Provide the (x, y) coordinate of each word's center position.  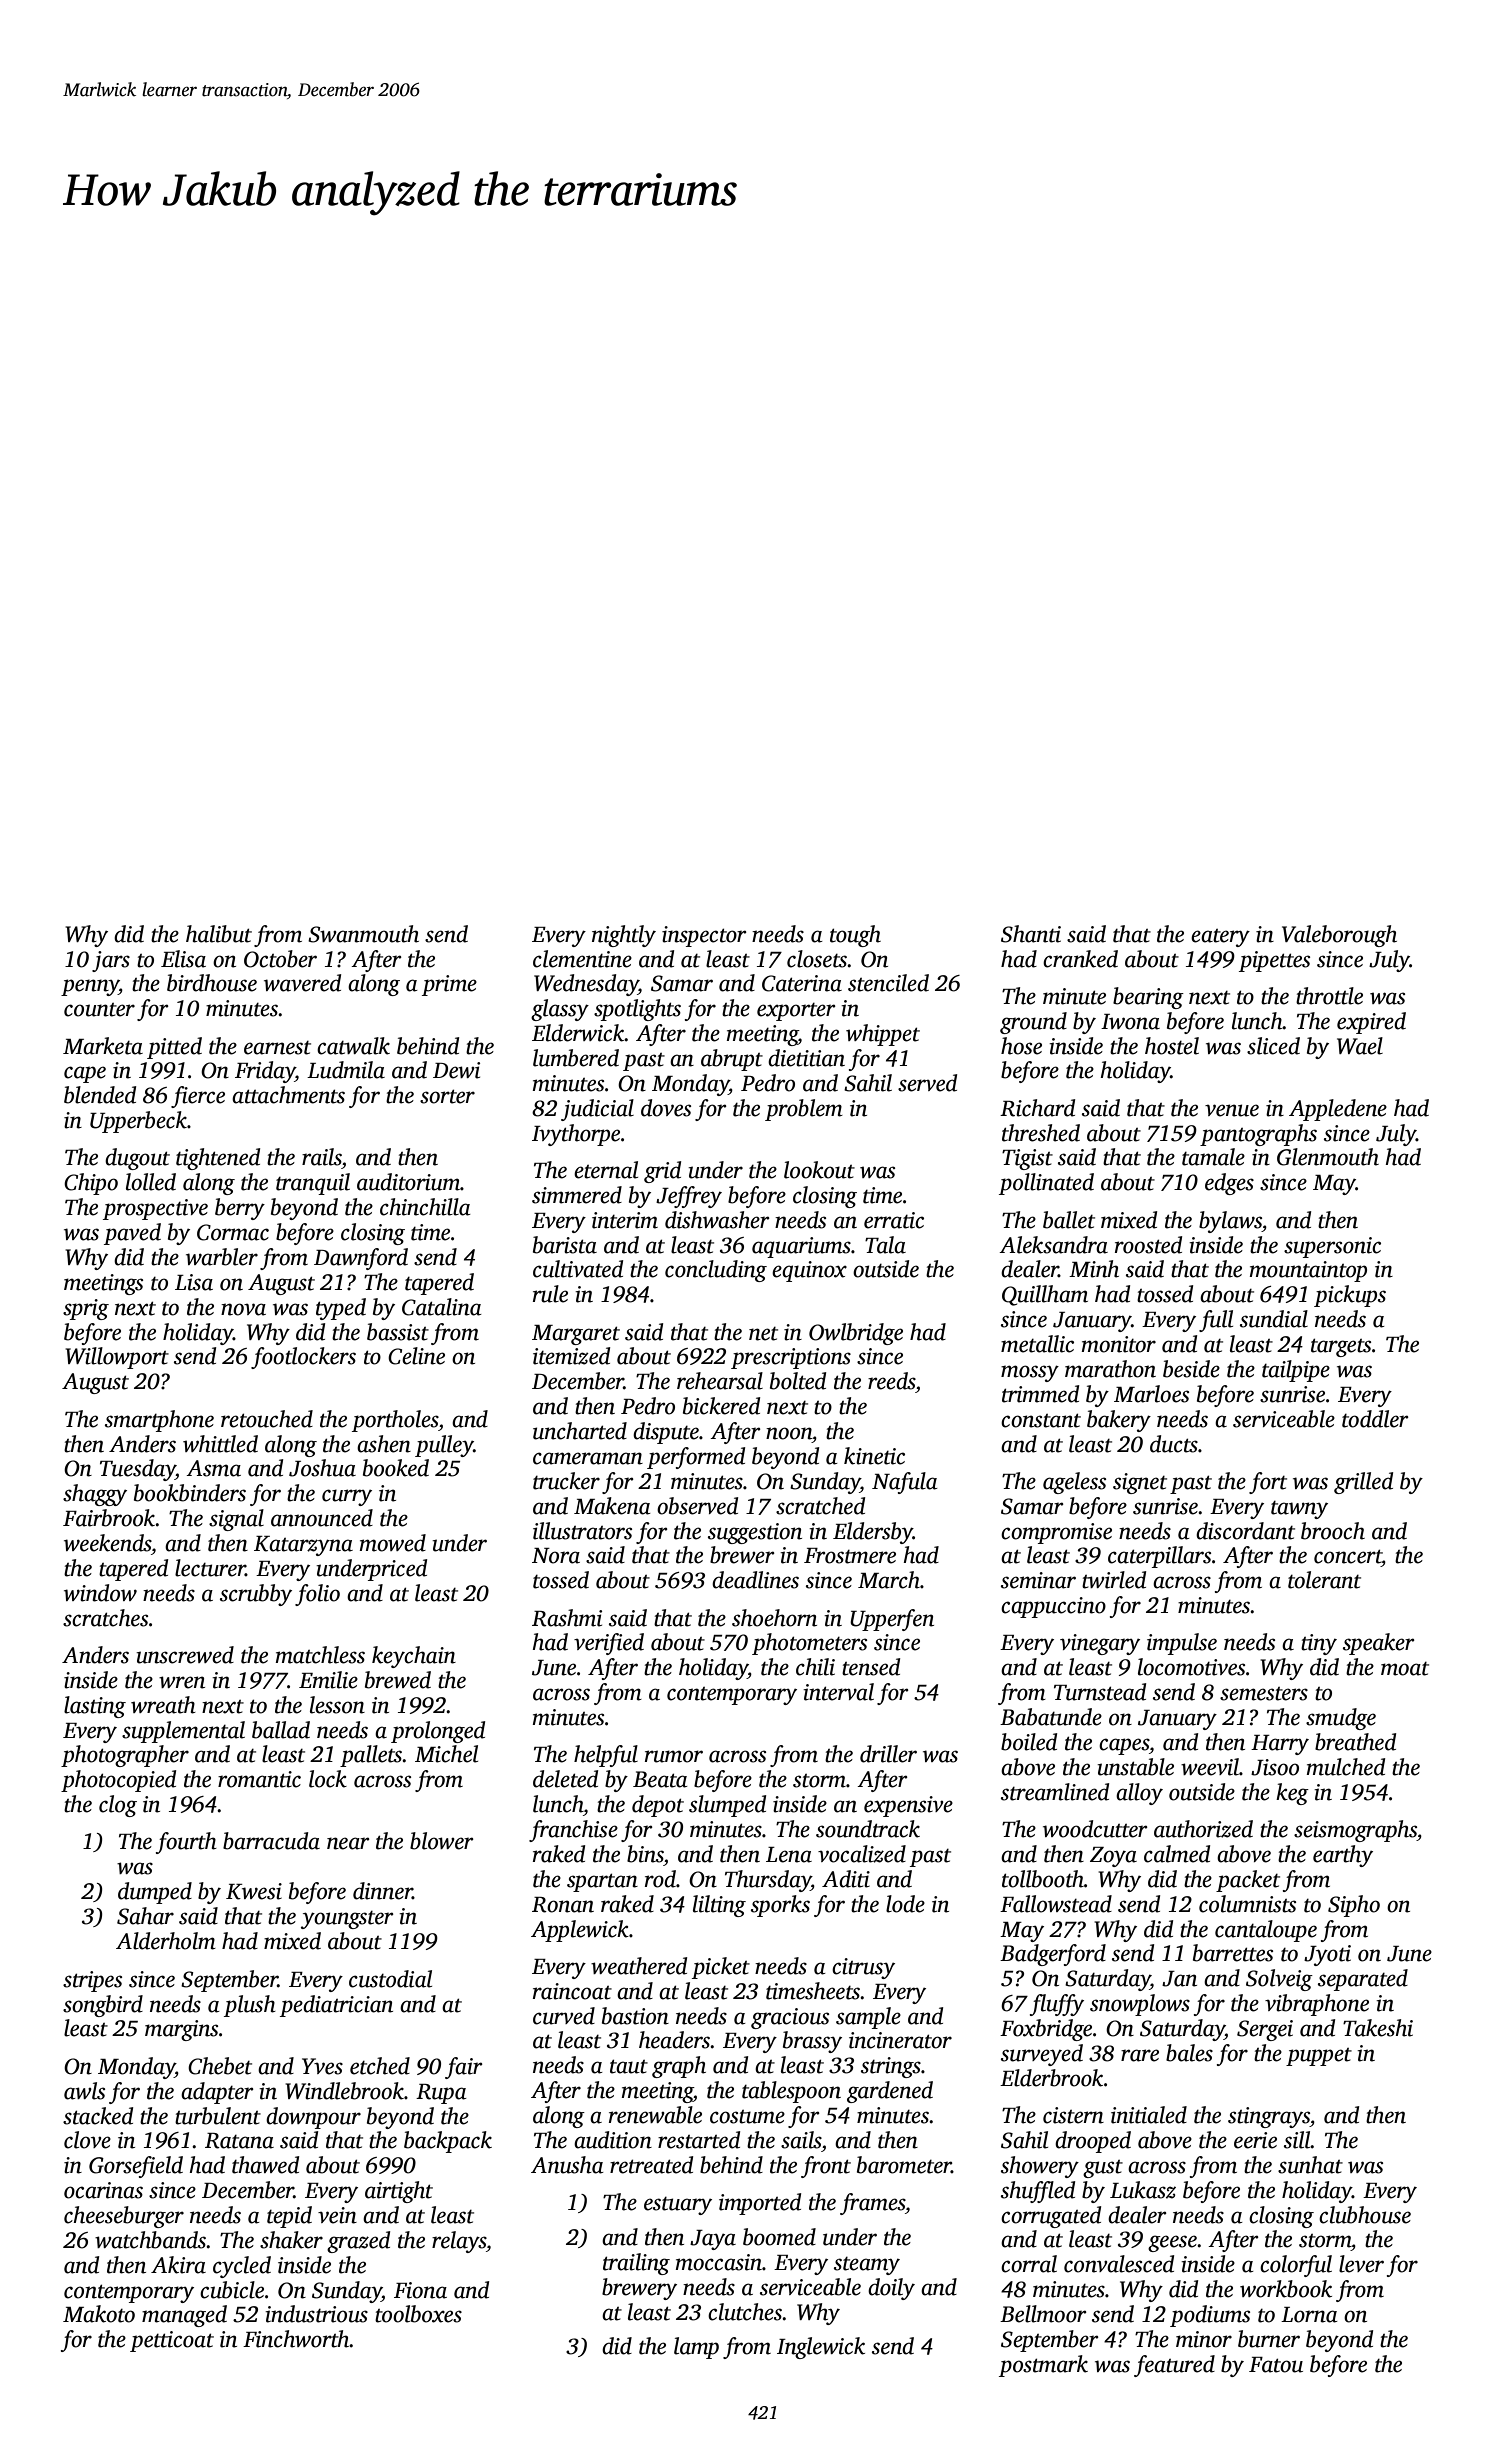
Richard (1037, 1108)
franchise (573, 1831)
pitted (174, 1048)
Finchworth (296, 2339)
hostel (1172, 1046)
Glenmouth (1328, 1157)
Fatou (1276, 2365)
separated (1363, 1980)
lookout (819, 1170)
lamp (696, 2348)
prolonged (438, 1732)
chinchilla (425, 1207)
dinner (383, 1891)
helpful (606, 1756)
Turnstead (1100, 1692)
